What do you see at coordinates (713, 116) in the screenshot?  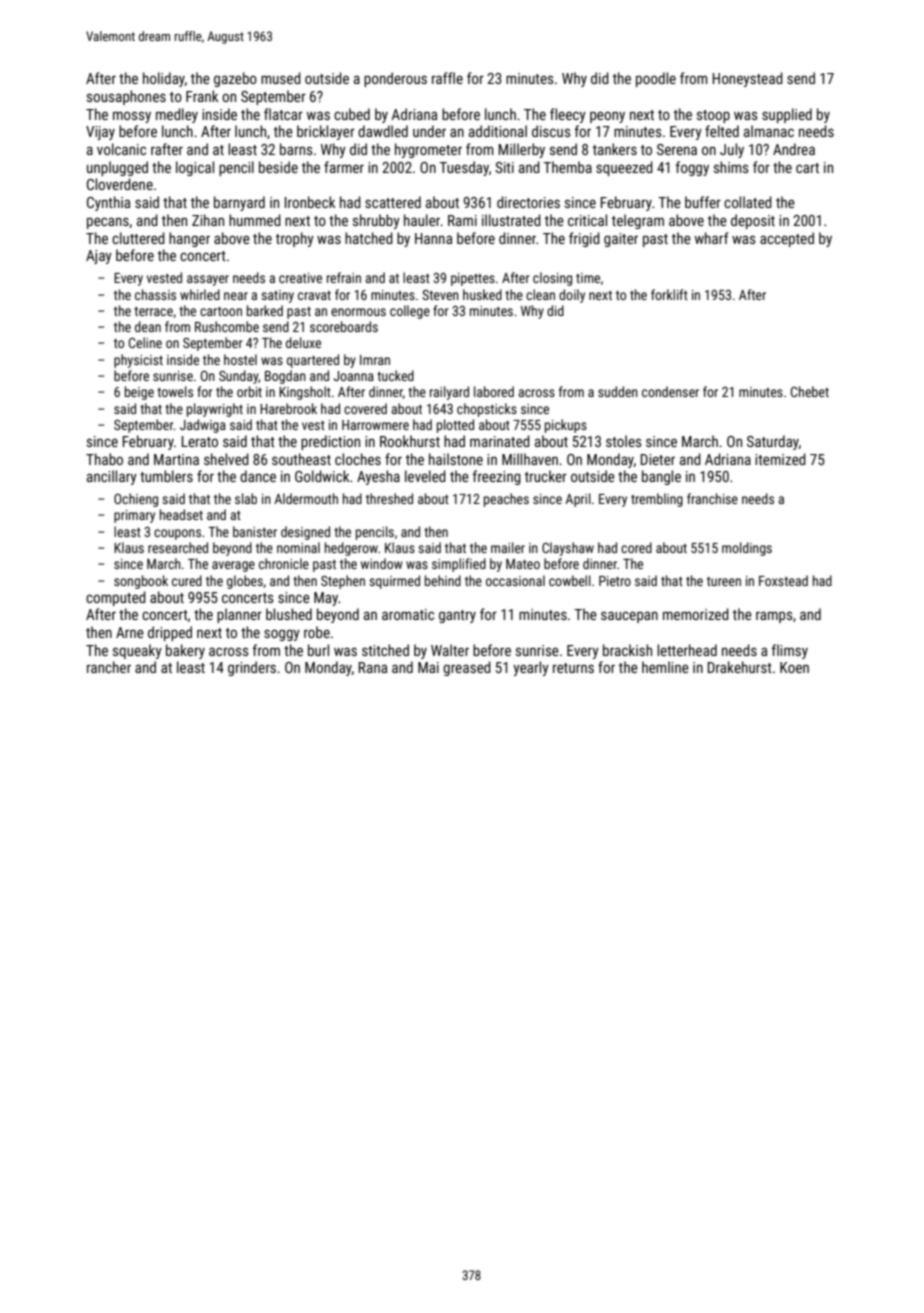 I see `stoop` at bounding box center [713, 116].
